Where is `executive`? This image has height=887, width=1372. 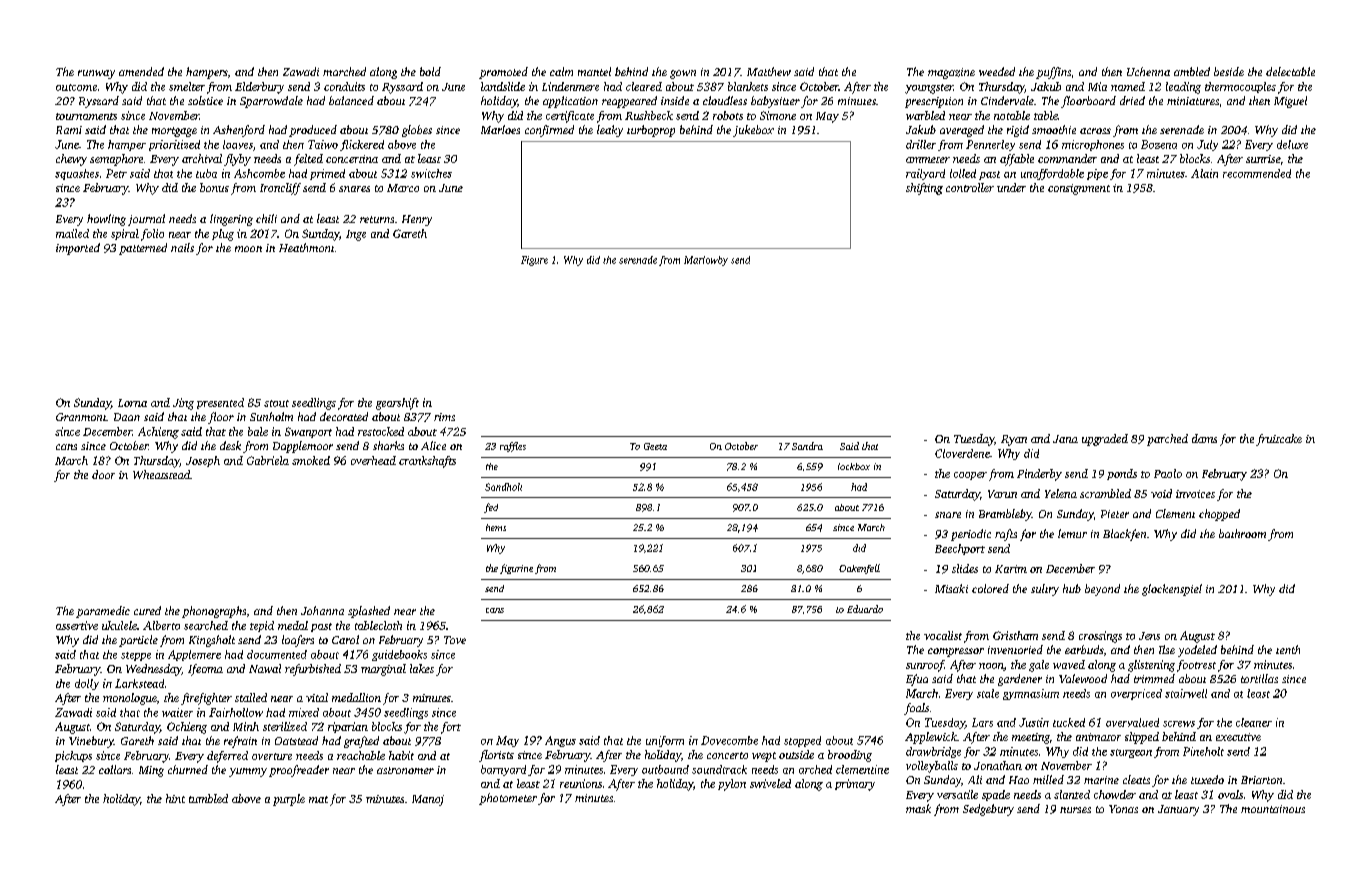 executive is located at coordinates (1238, 737).
